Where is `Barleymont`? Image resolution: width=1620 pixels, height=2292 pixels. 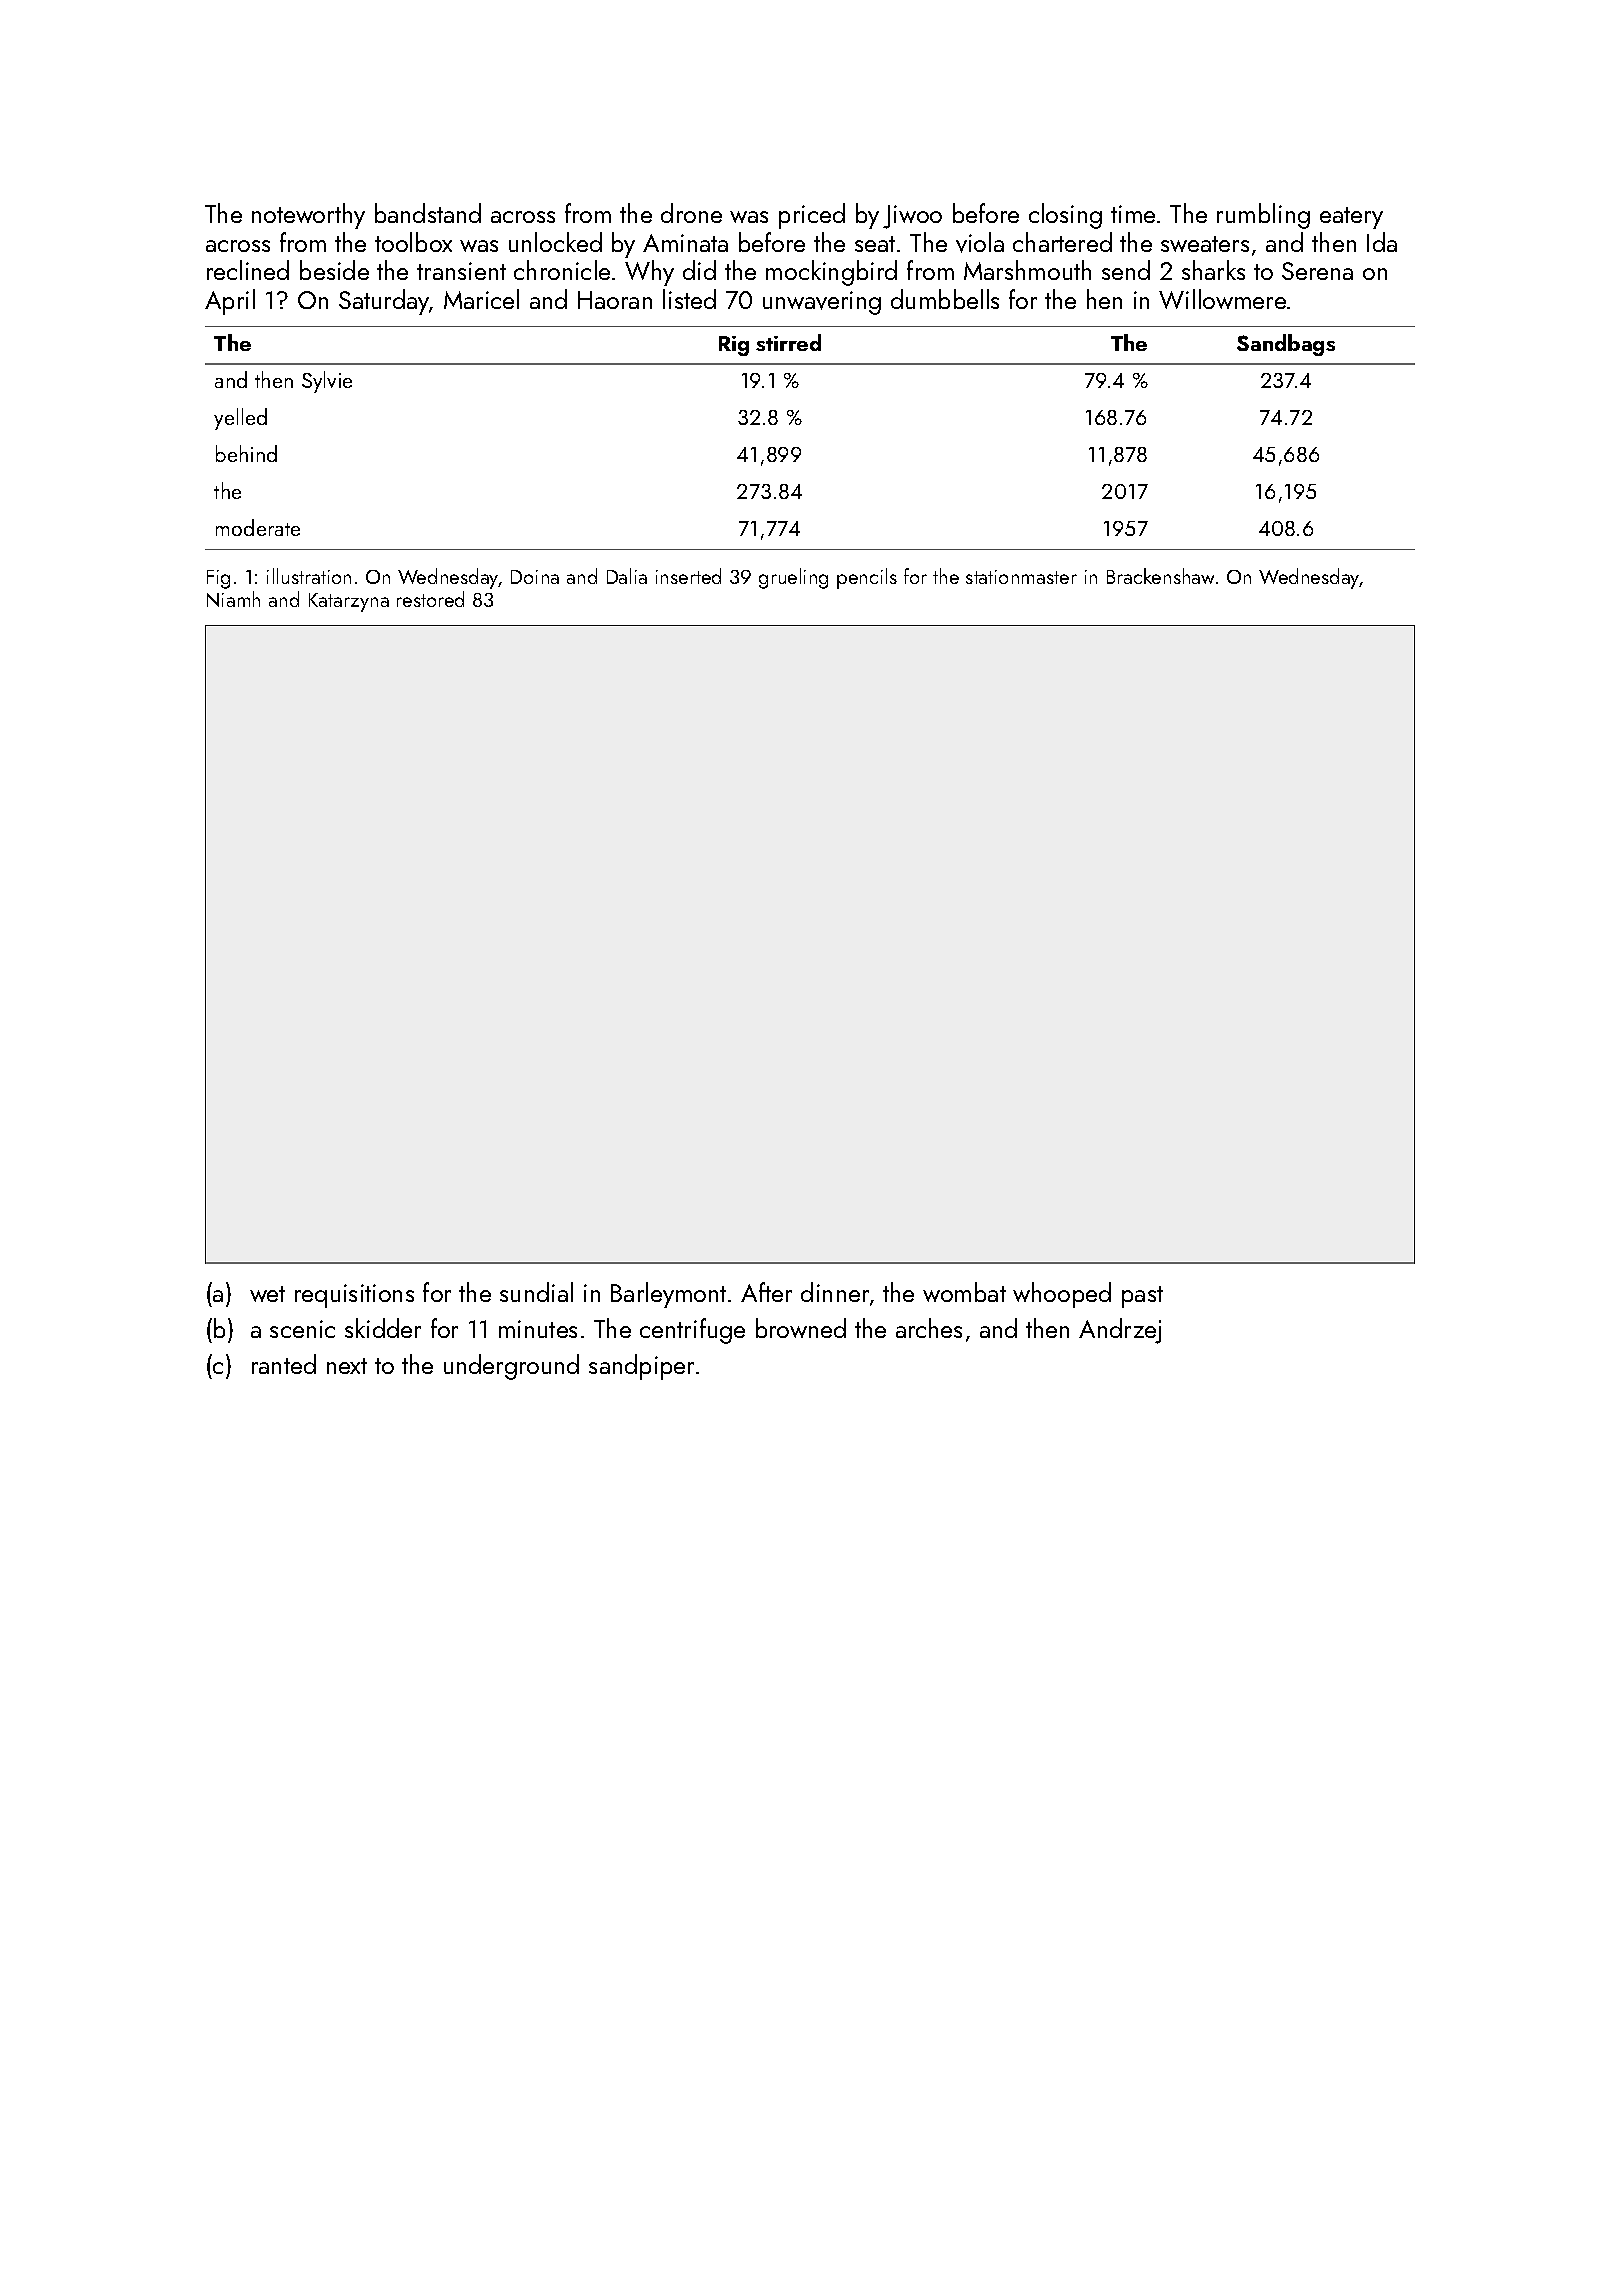
Barleymont is located at coordinates (668, 1295).
